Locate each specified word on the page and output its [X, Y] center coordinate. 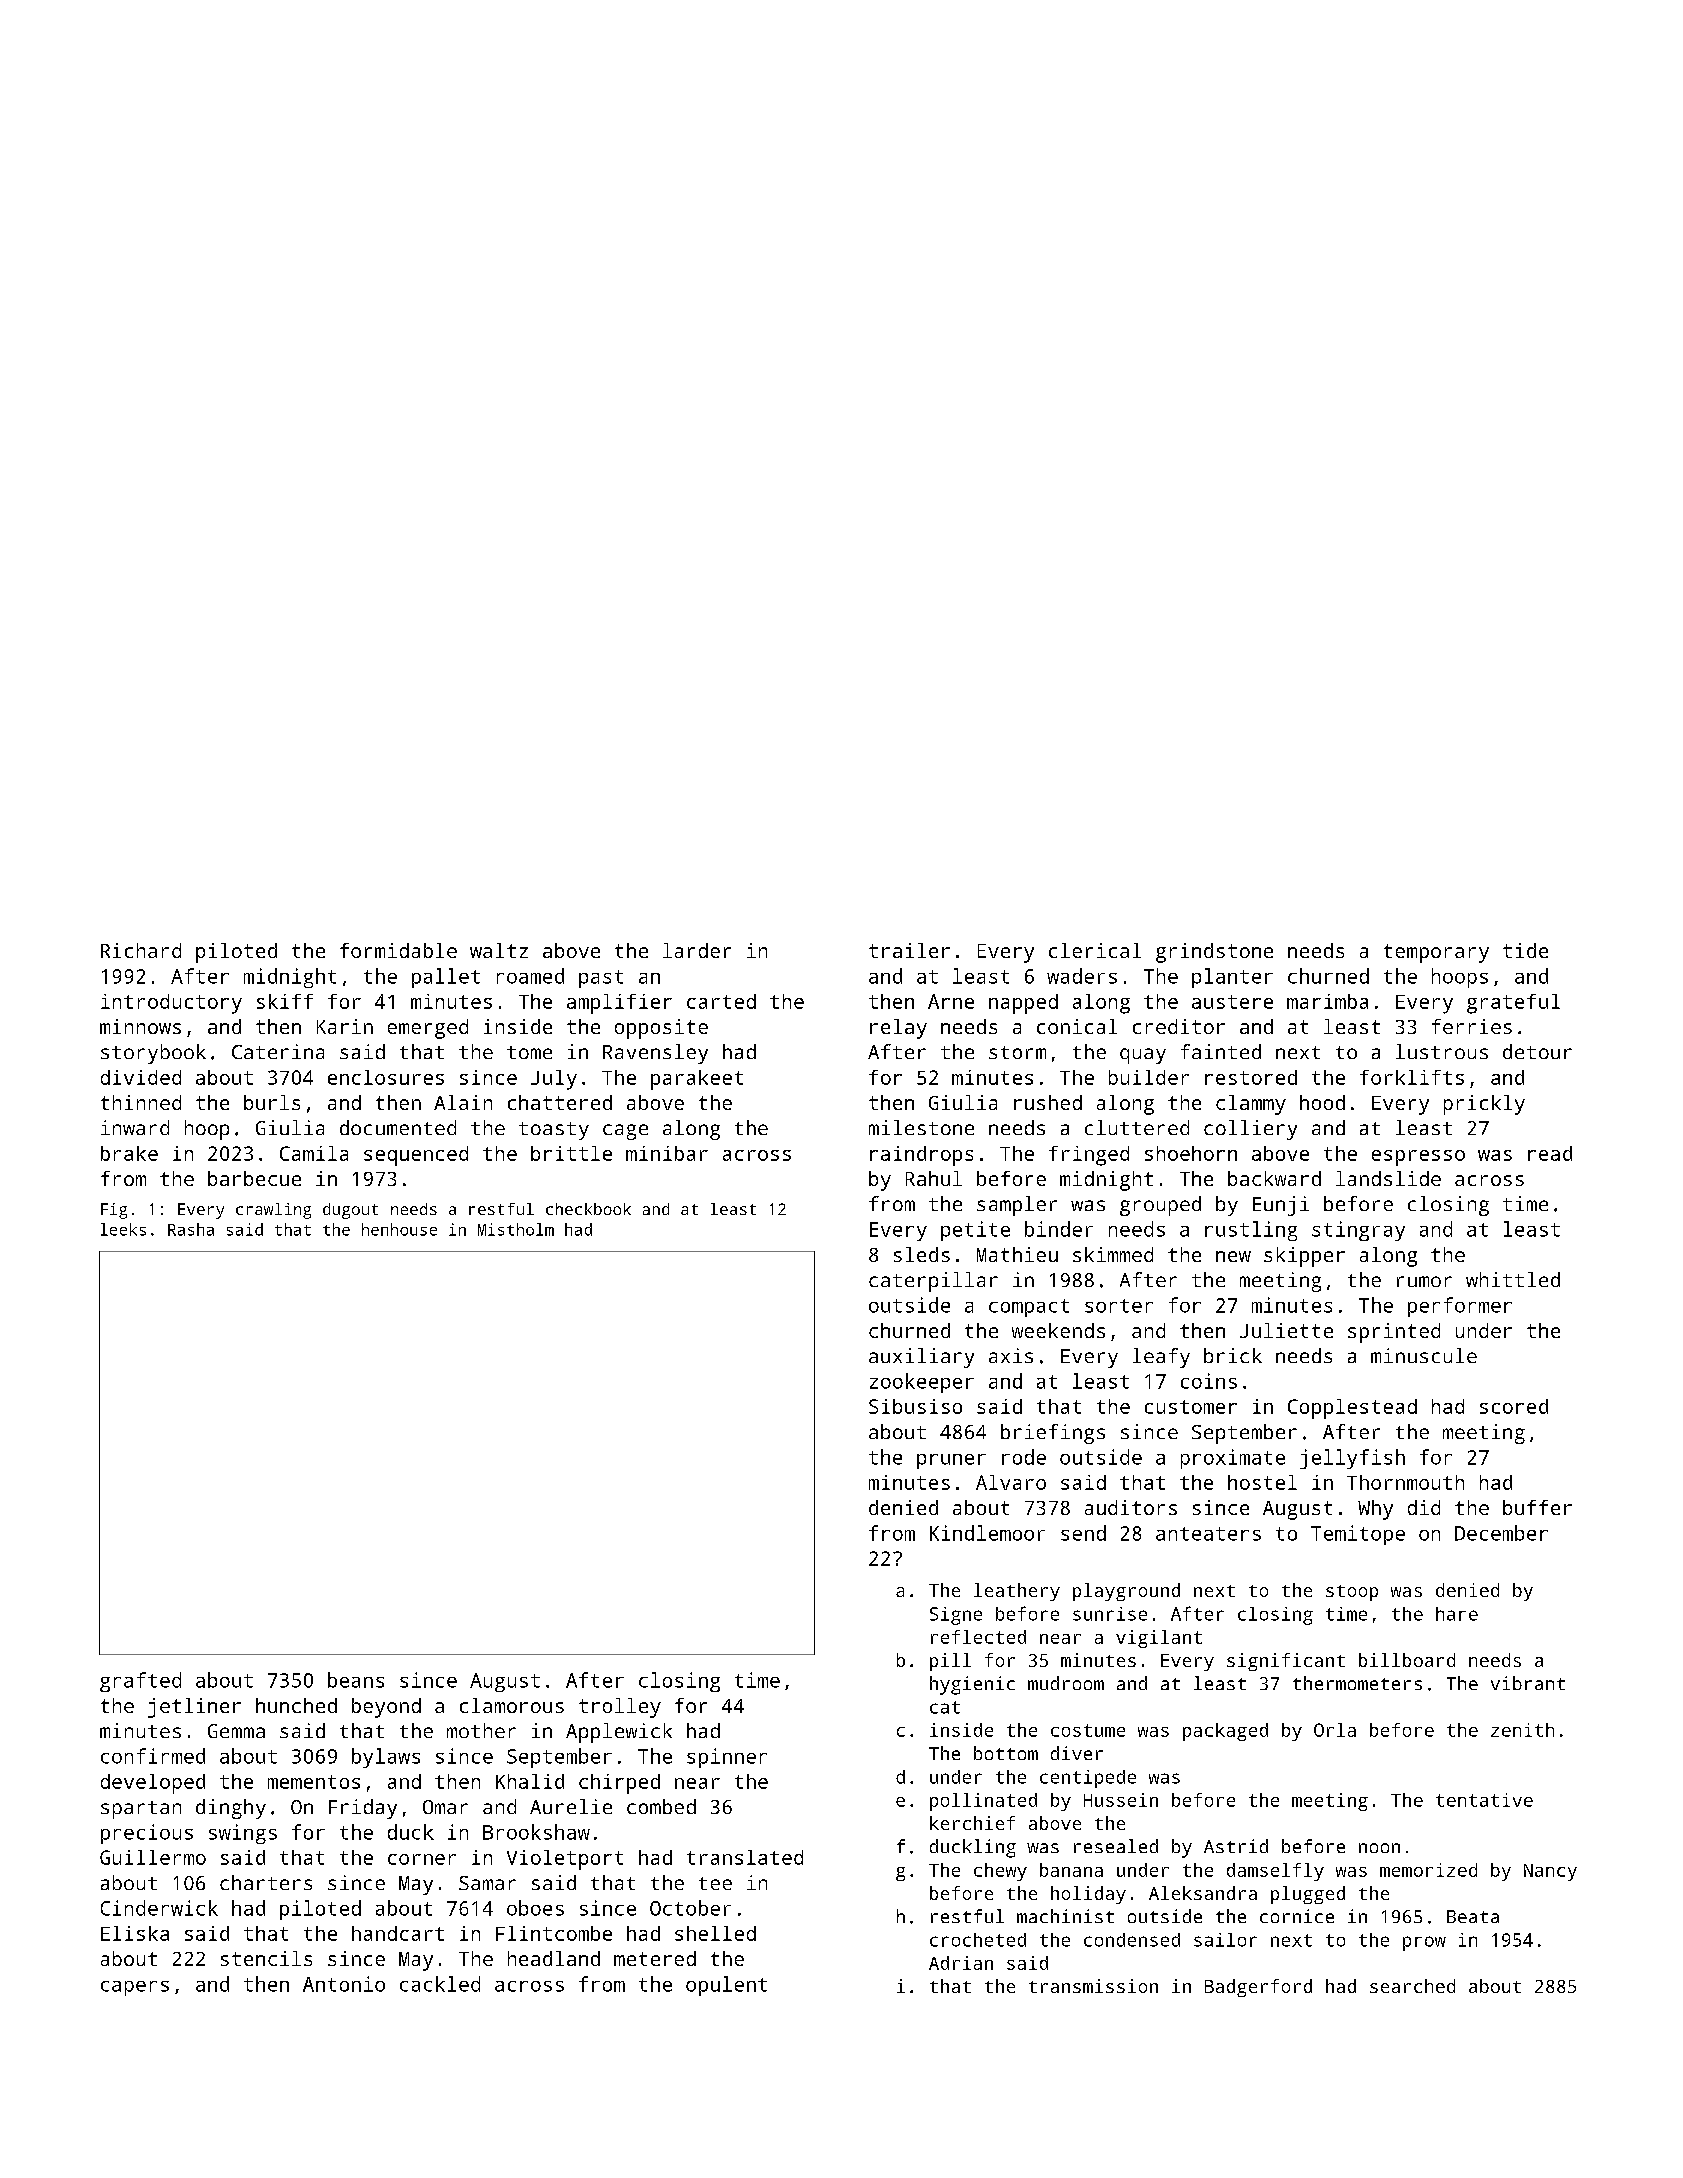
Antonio [344, 1984]
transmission [1093, 1986]
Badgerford [1258, 1988]
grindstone [1214, 953]
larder [697, 950]
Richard [141, 950]
